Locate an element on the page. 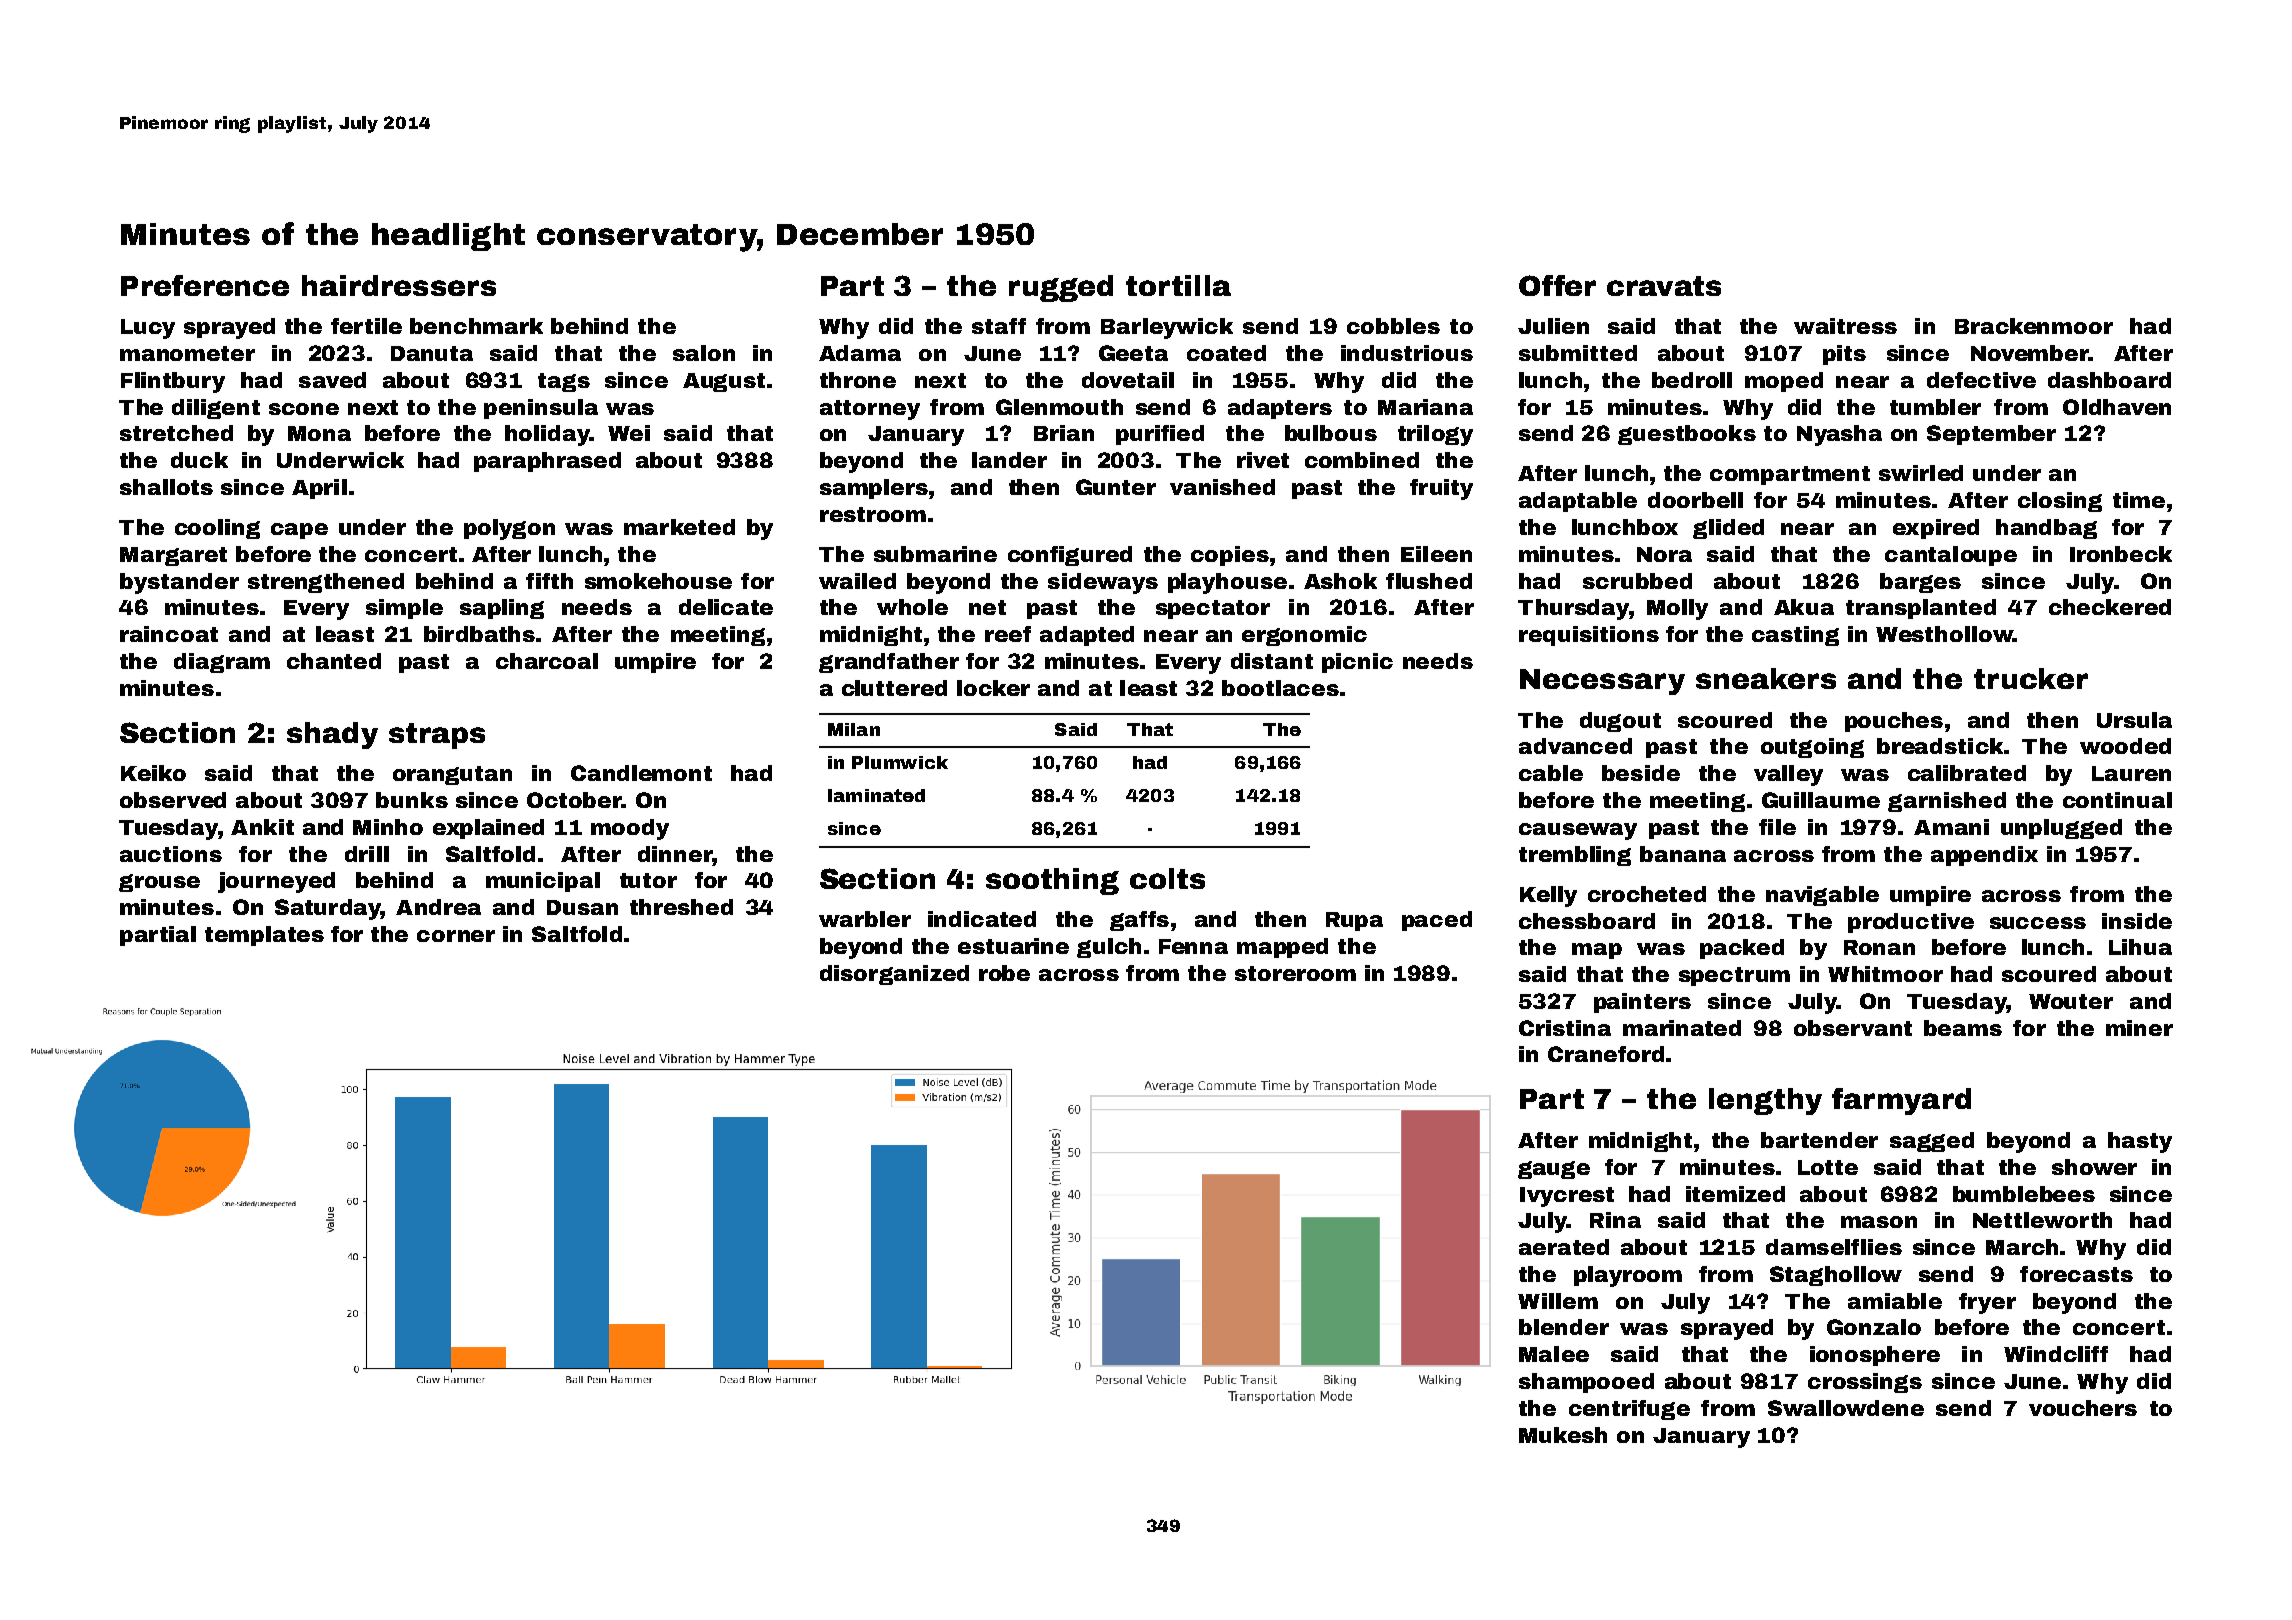 This image has height=1620, width=2292. robe is located at coordinates (1004, 973).
